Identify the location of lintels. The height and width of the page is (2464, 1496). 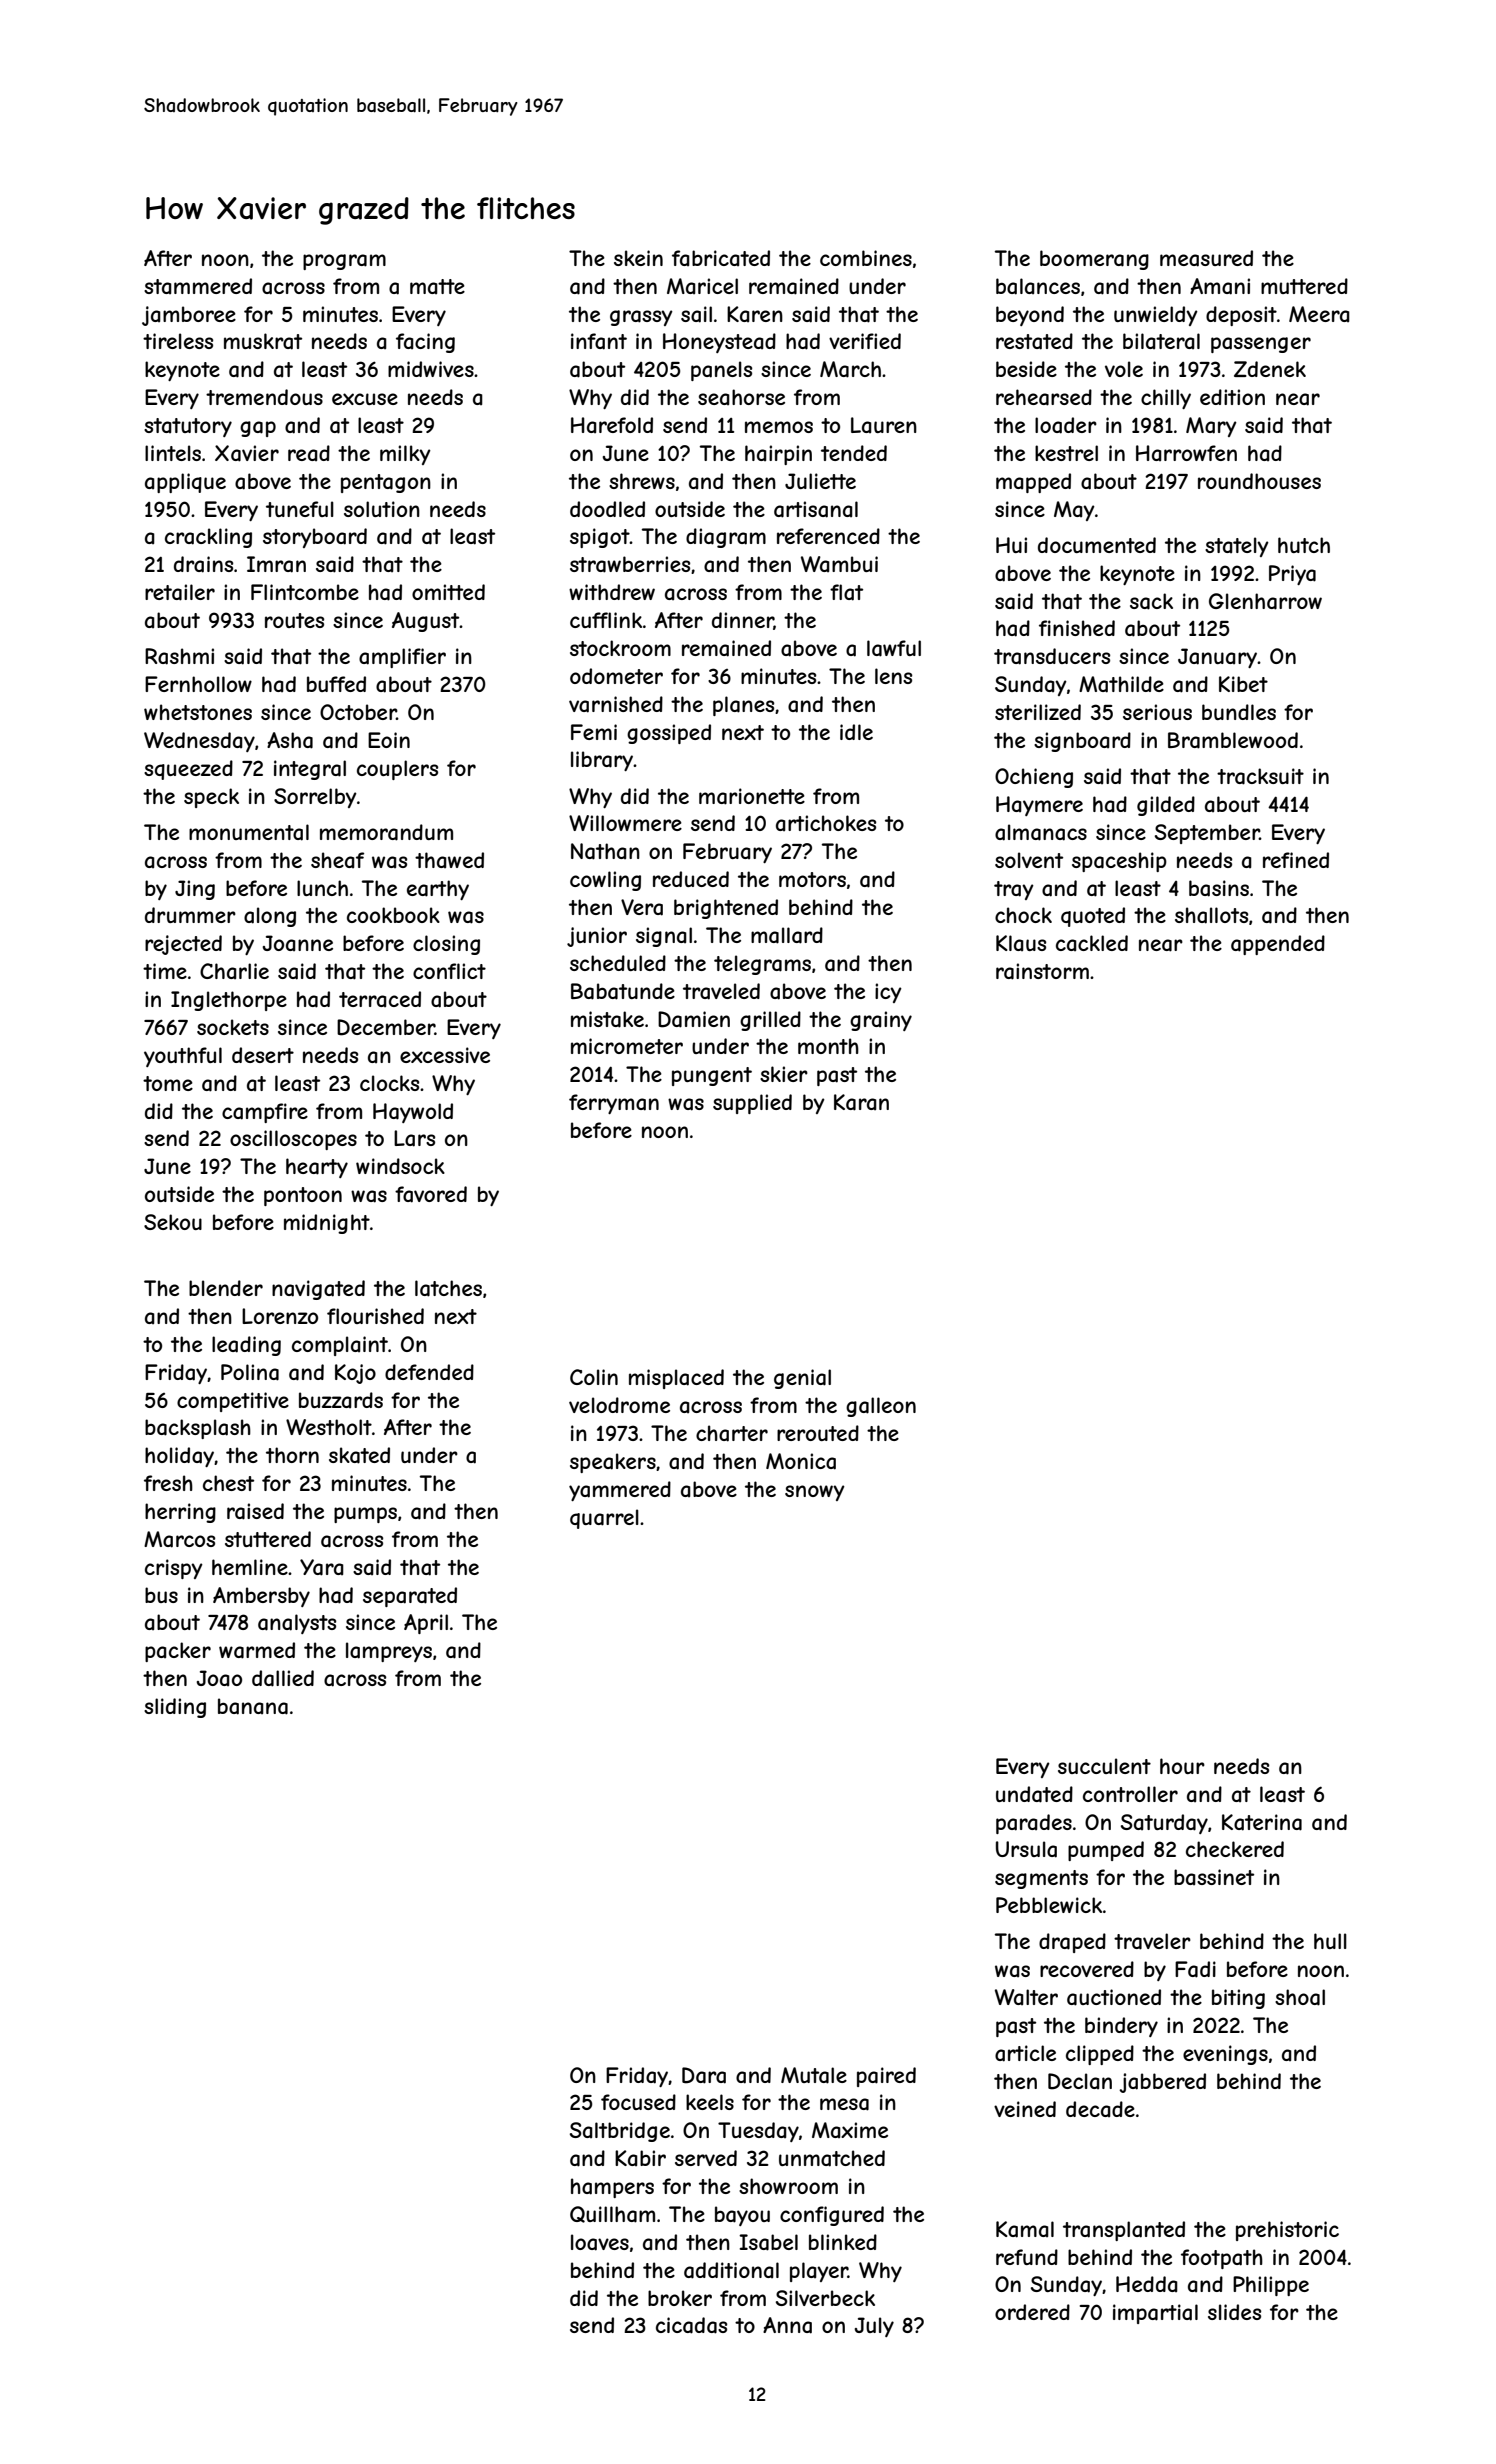
(173, 453).
